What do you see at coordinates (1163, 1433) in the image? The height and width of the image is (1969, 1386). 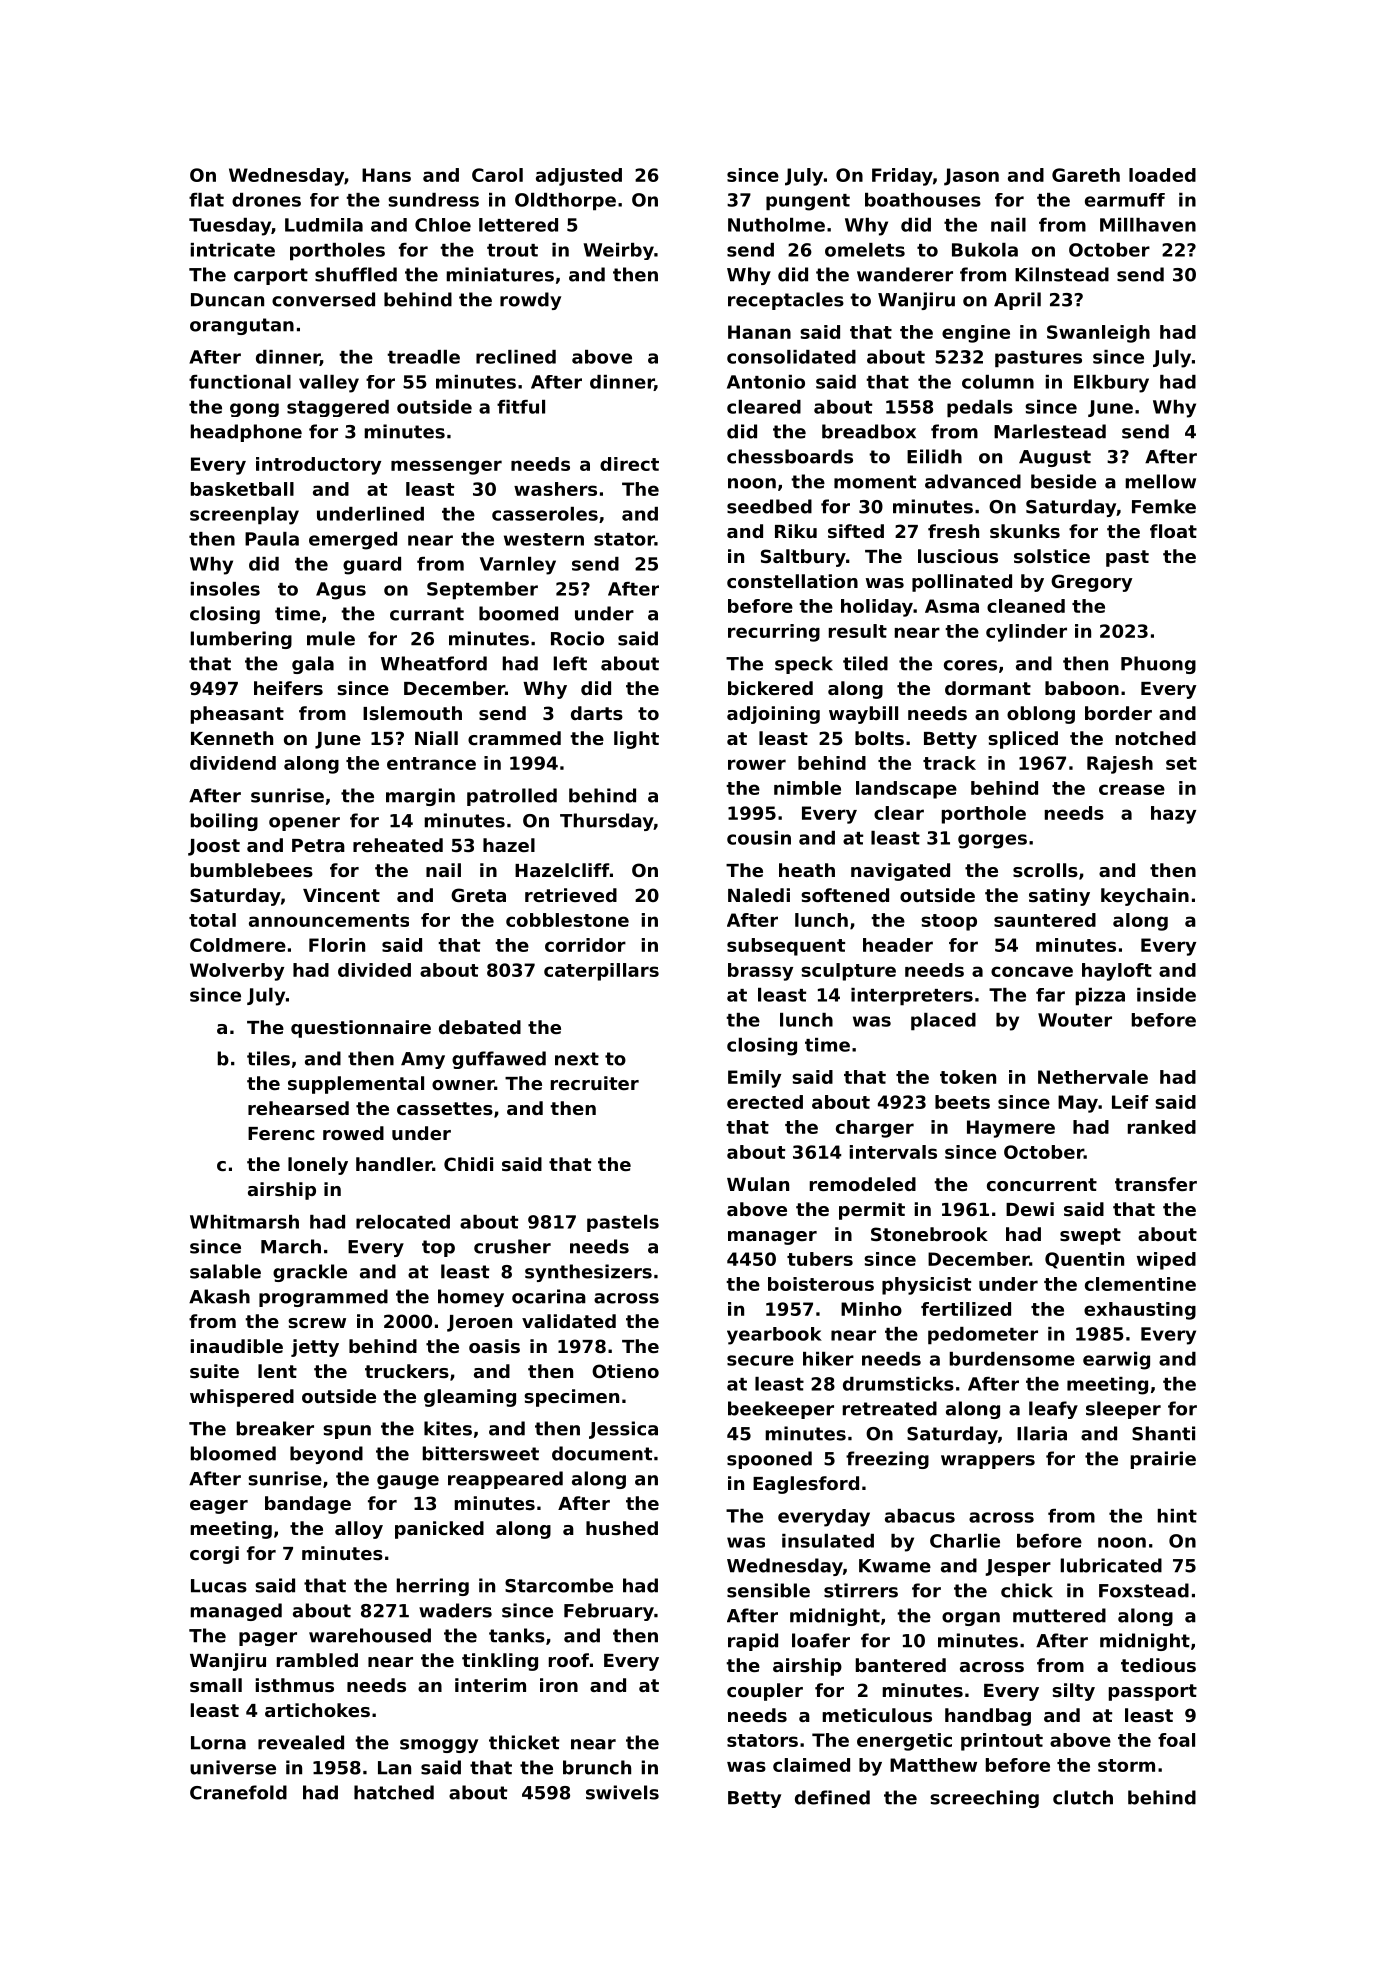 I see `Shanti` at bounding box center [1163, 1433].
